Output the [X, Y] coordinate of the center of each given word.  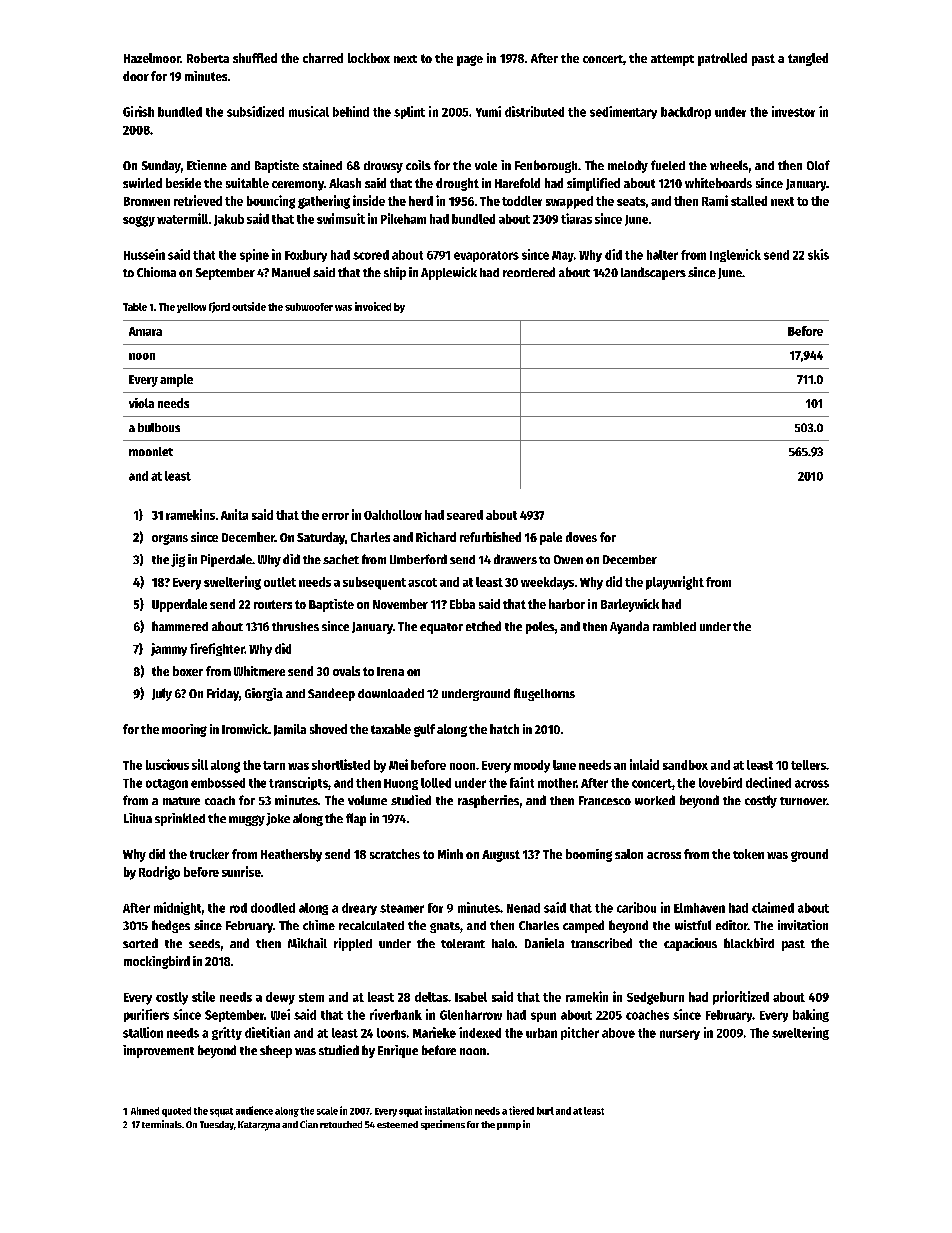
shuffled [255, 58]
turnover [803, 801]
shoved [328, 729]
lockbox [369, 58]
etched [483, 626]
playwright [675, 583]
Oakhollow [393, 515]
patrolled [722, 59]
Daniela [544, 943]
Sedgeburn [655, 998]
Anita [234, 514]
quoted [176, 1112]
